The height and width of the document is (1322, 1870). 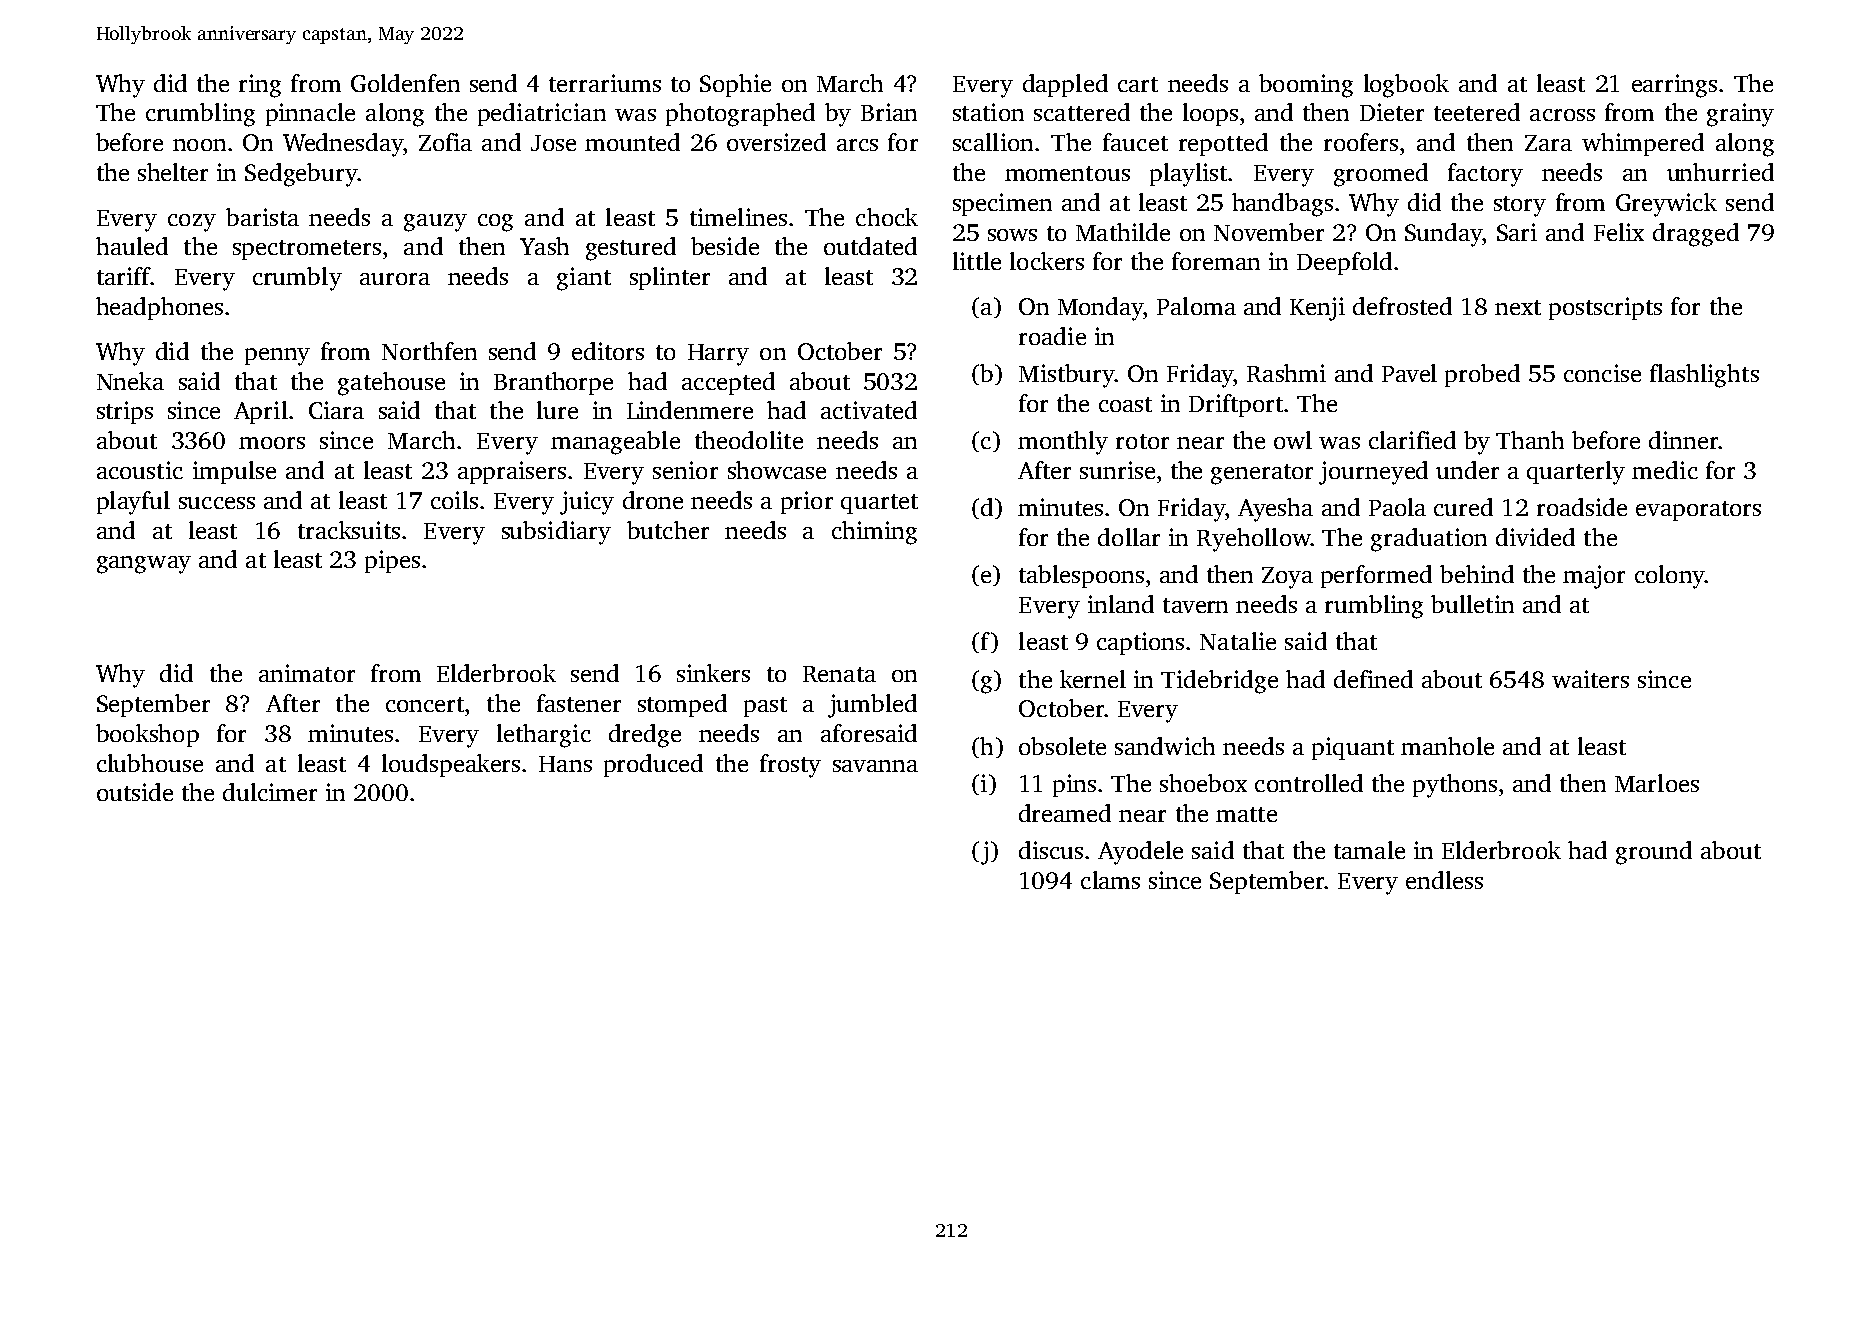 What do you see at coordinates (270, 792) in the document?
I see `dulcimer` at bounding box center [270, 792].
